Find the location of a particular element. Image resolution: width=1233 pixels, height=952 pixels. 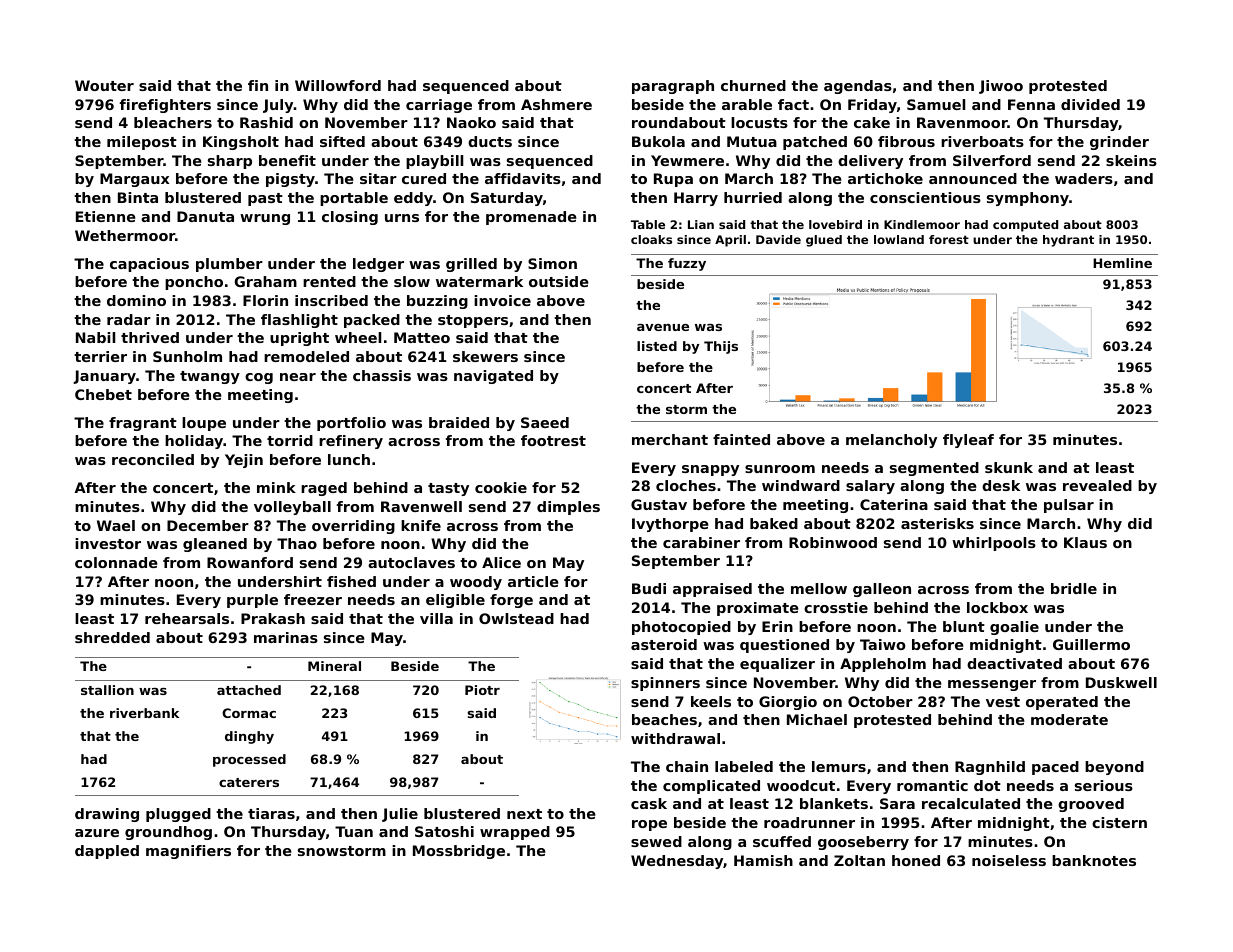

melancholy is located at coordinates (891, 441).
